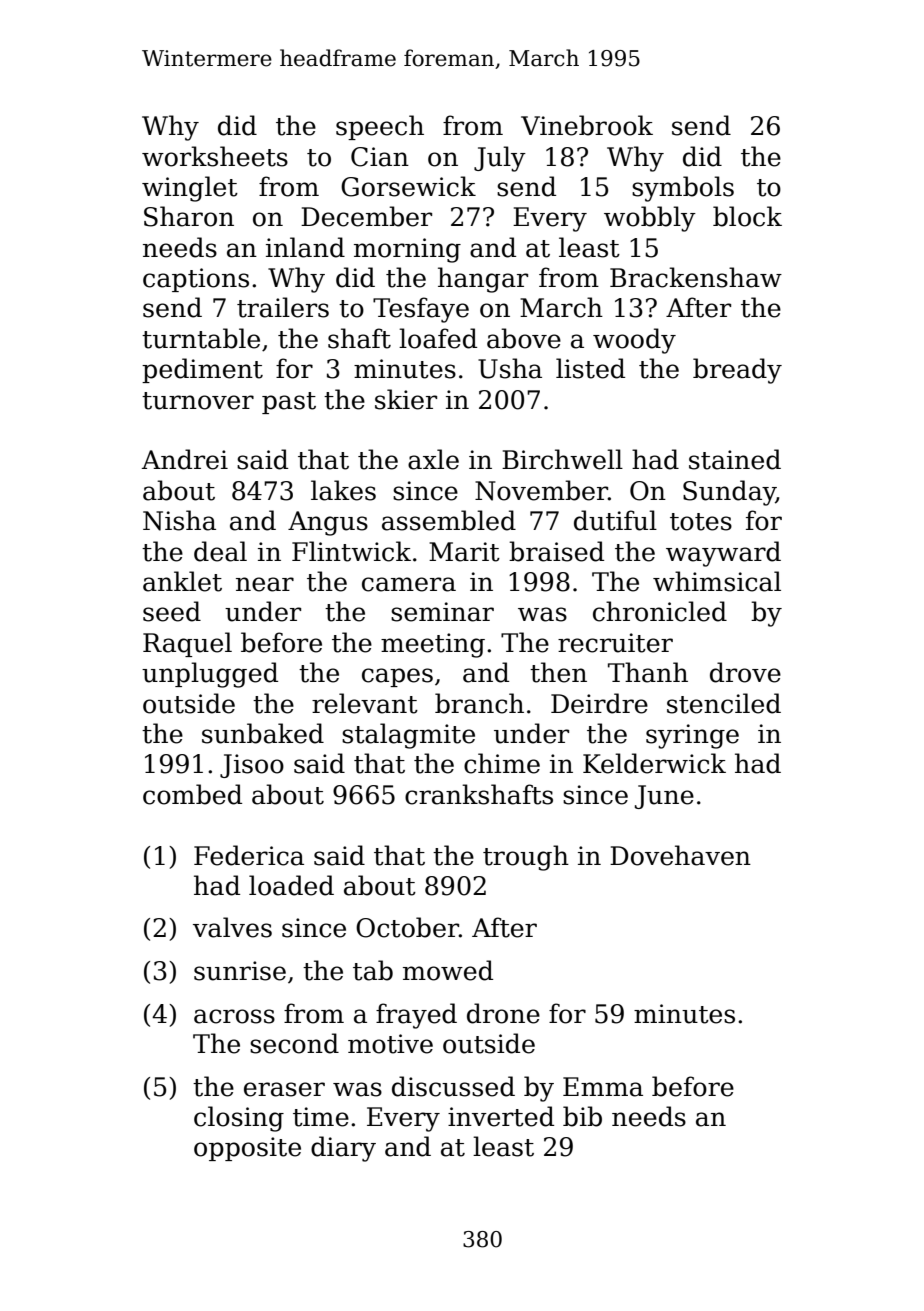 This document has width=924, height=1311. What do you see at coordinates (587, 125) in the document?
I see `Vinebrook` at bounding box center [587, 125].
